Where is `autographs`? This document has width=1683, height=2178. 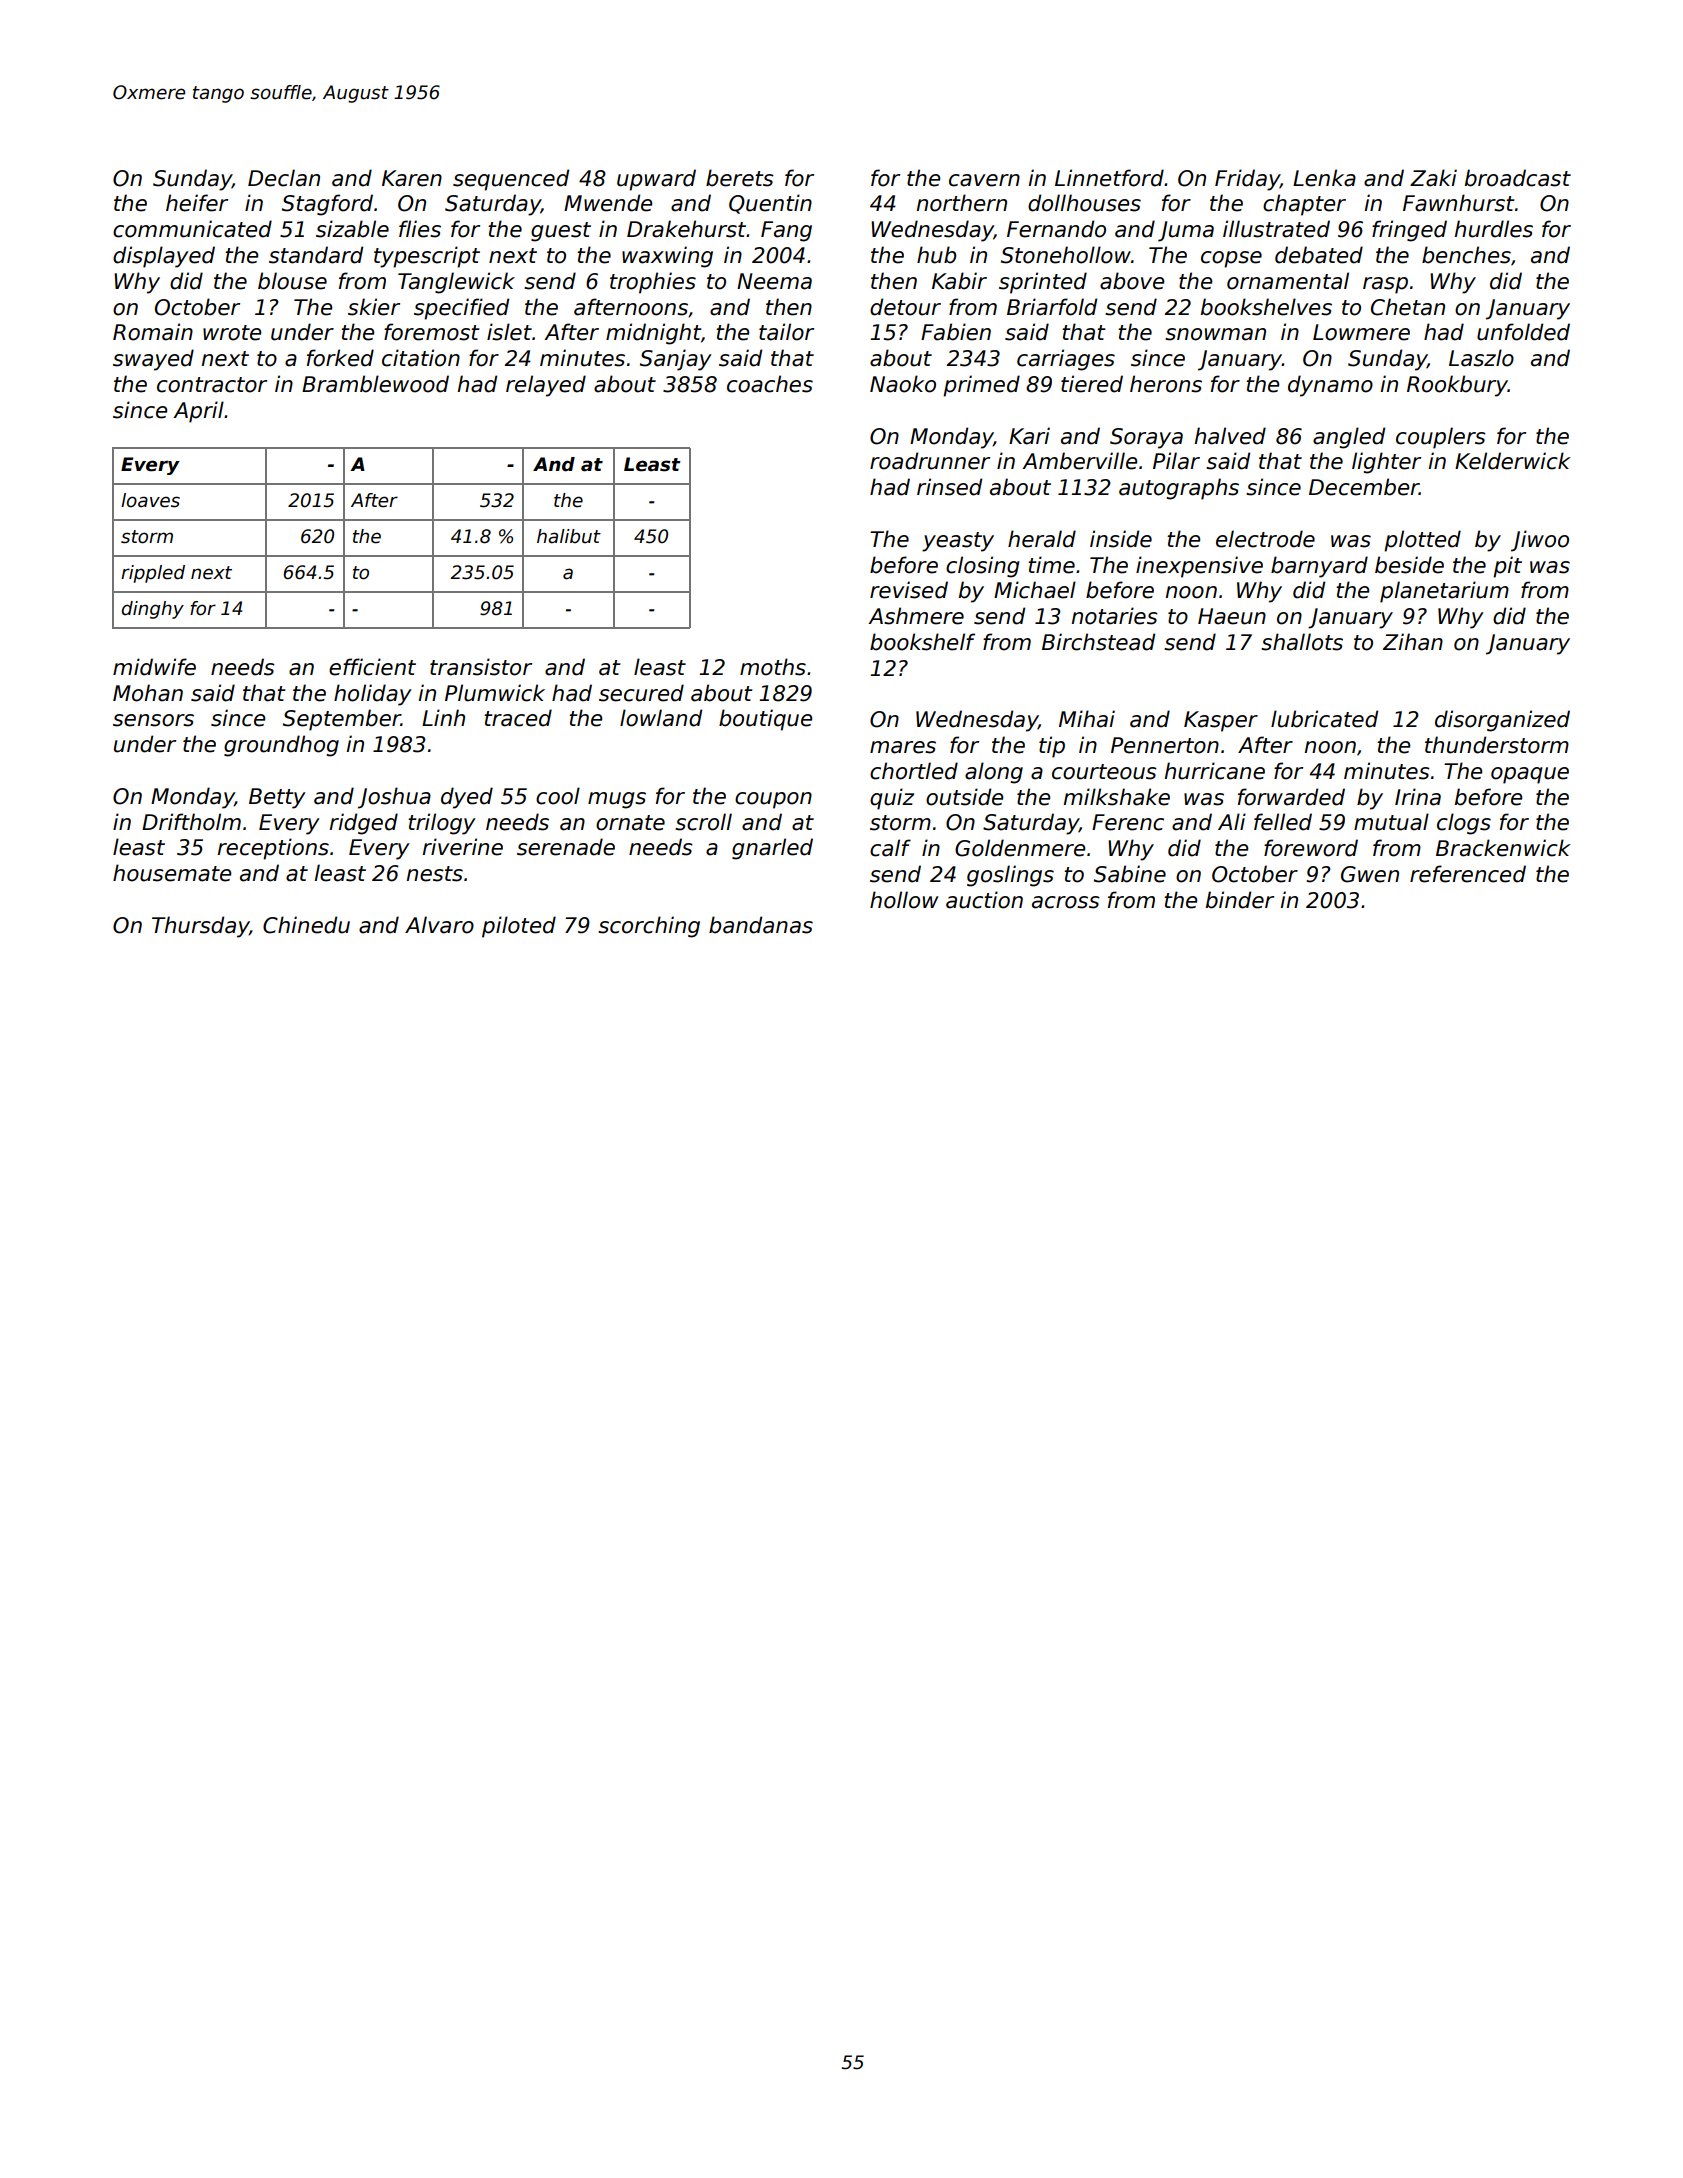
autographs is located at coordinates (1179, 489).
